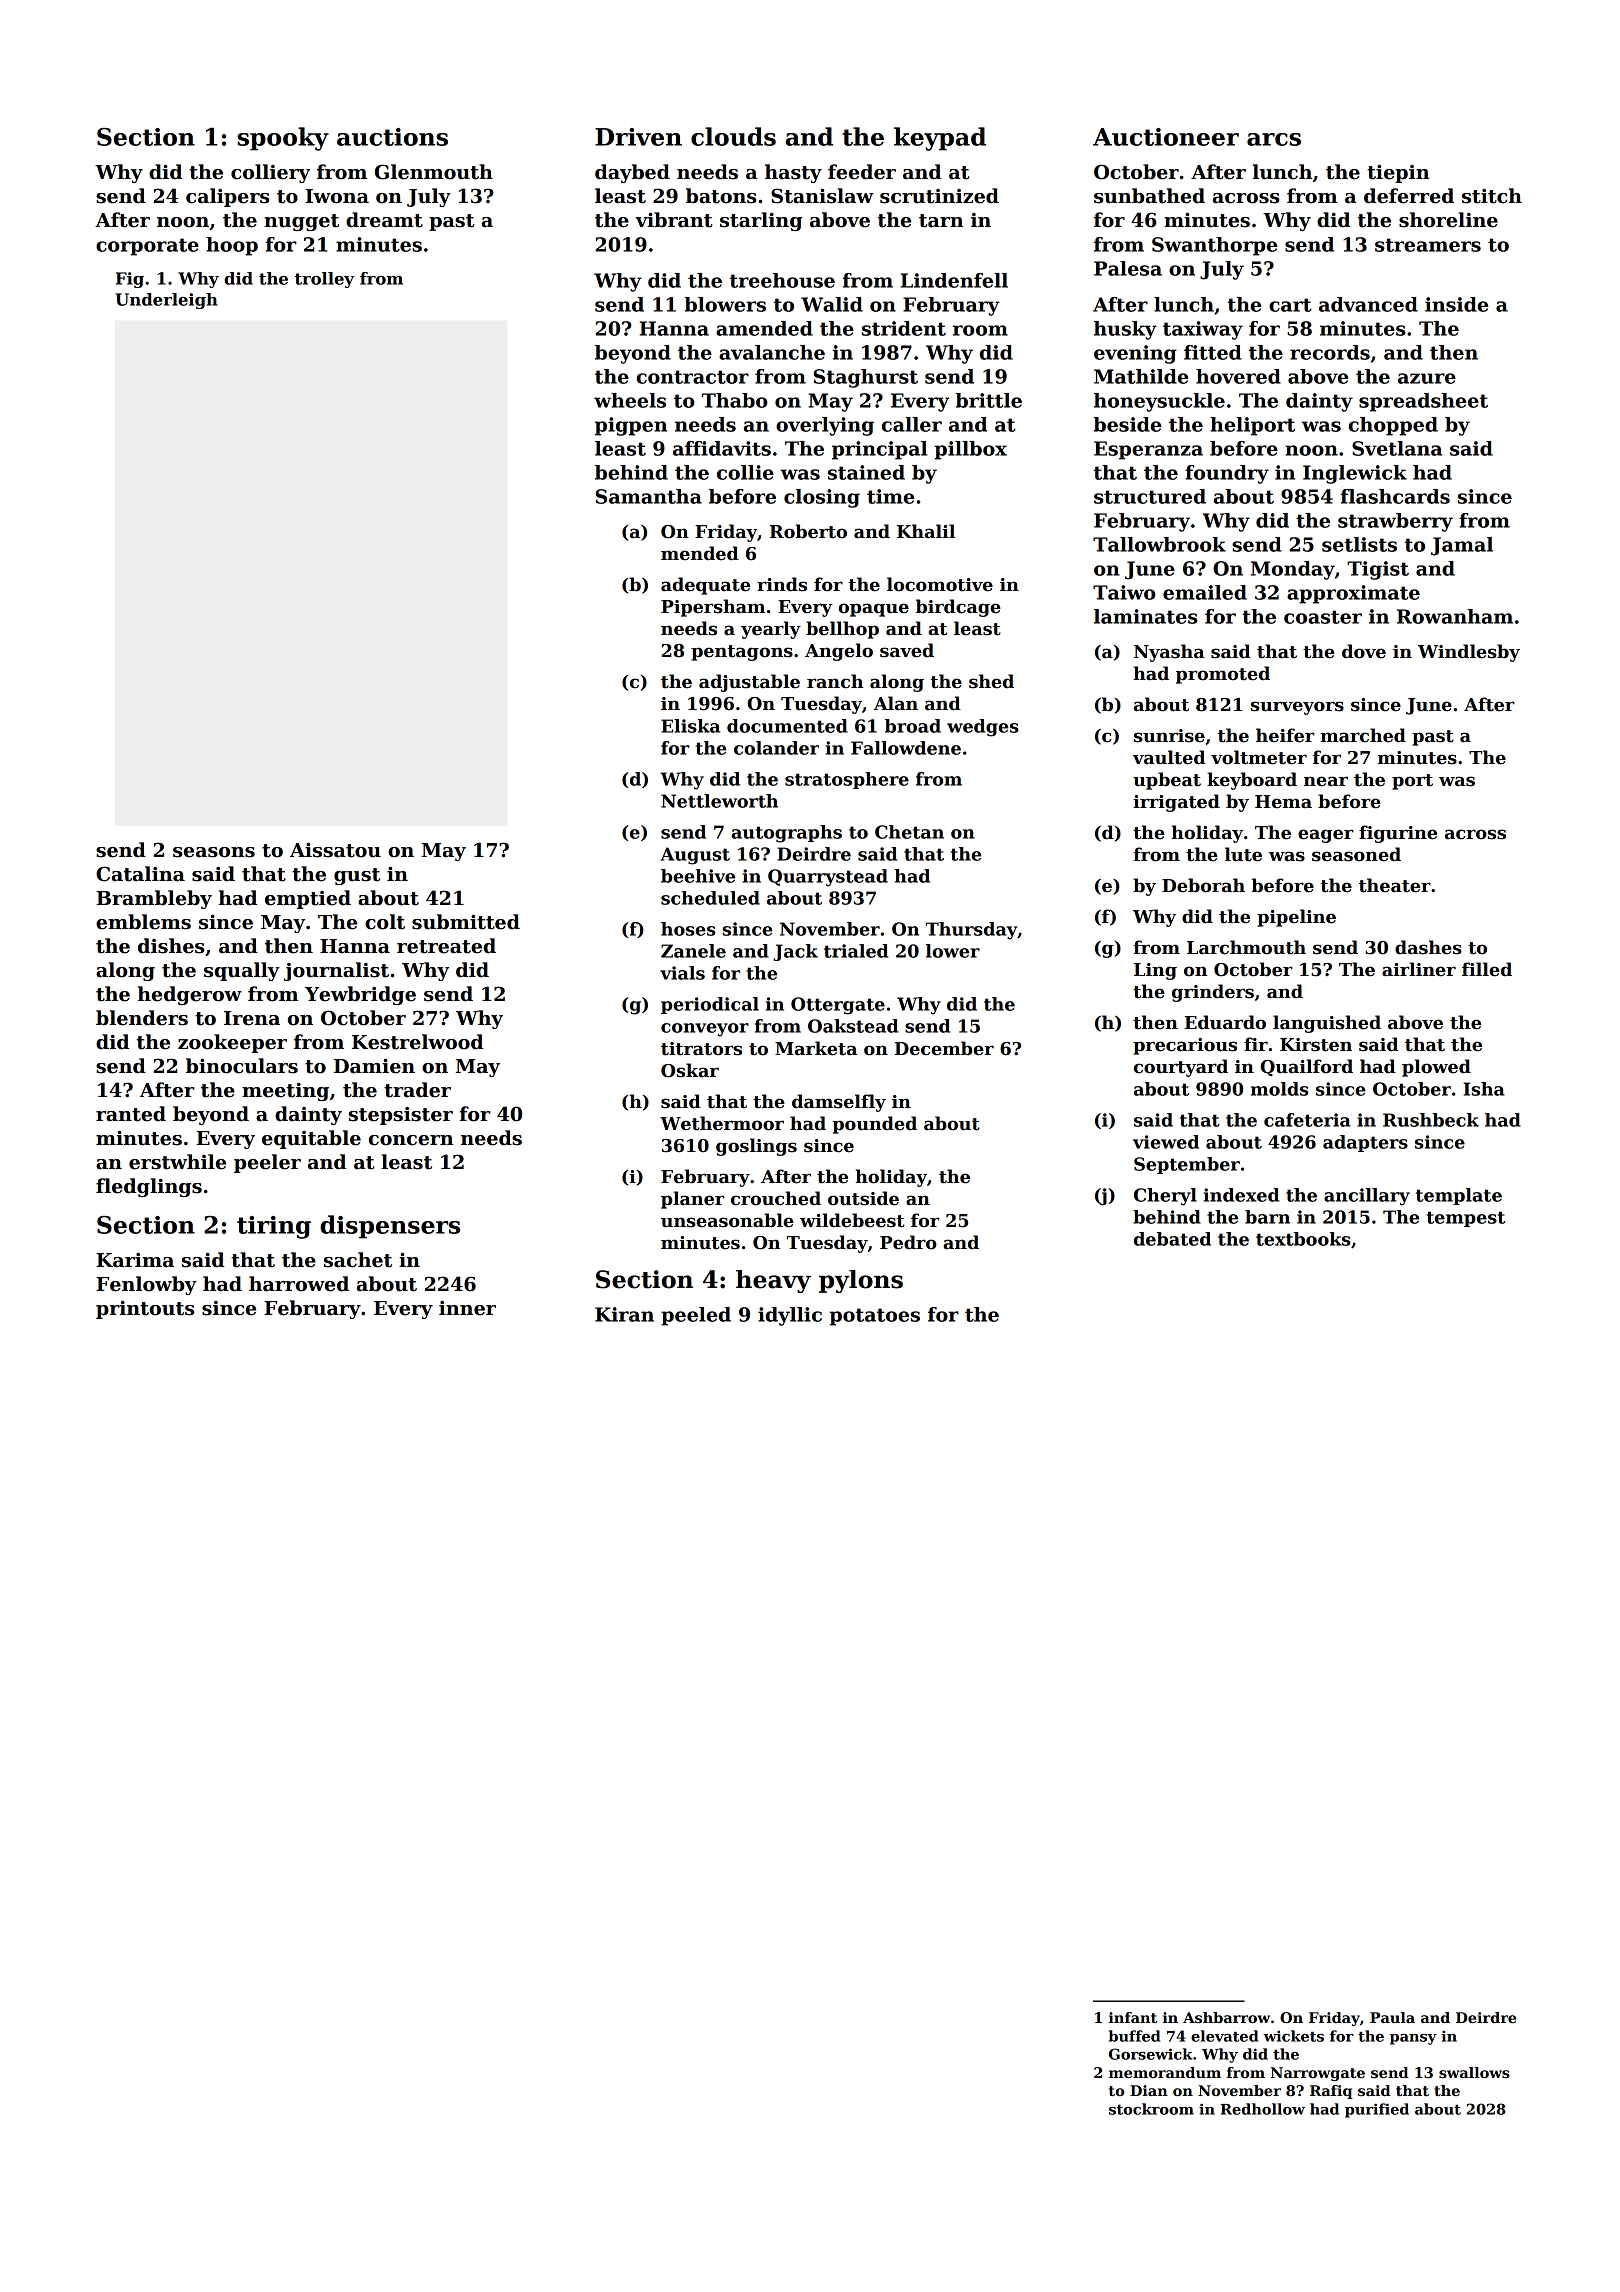 This document has width=1620, height=2292. What do you see at coordinates (1262, 2109) in the document?
I see `Redhollow` at bounding box center [1262, 2109].
